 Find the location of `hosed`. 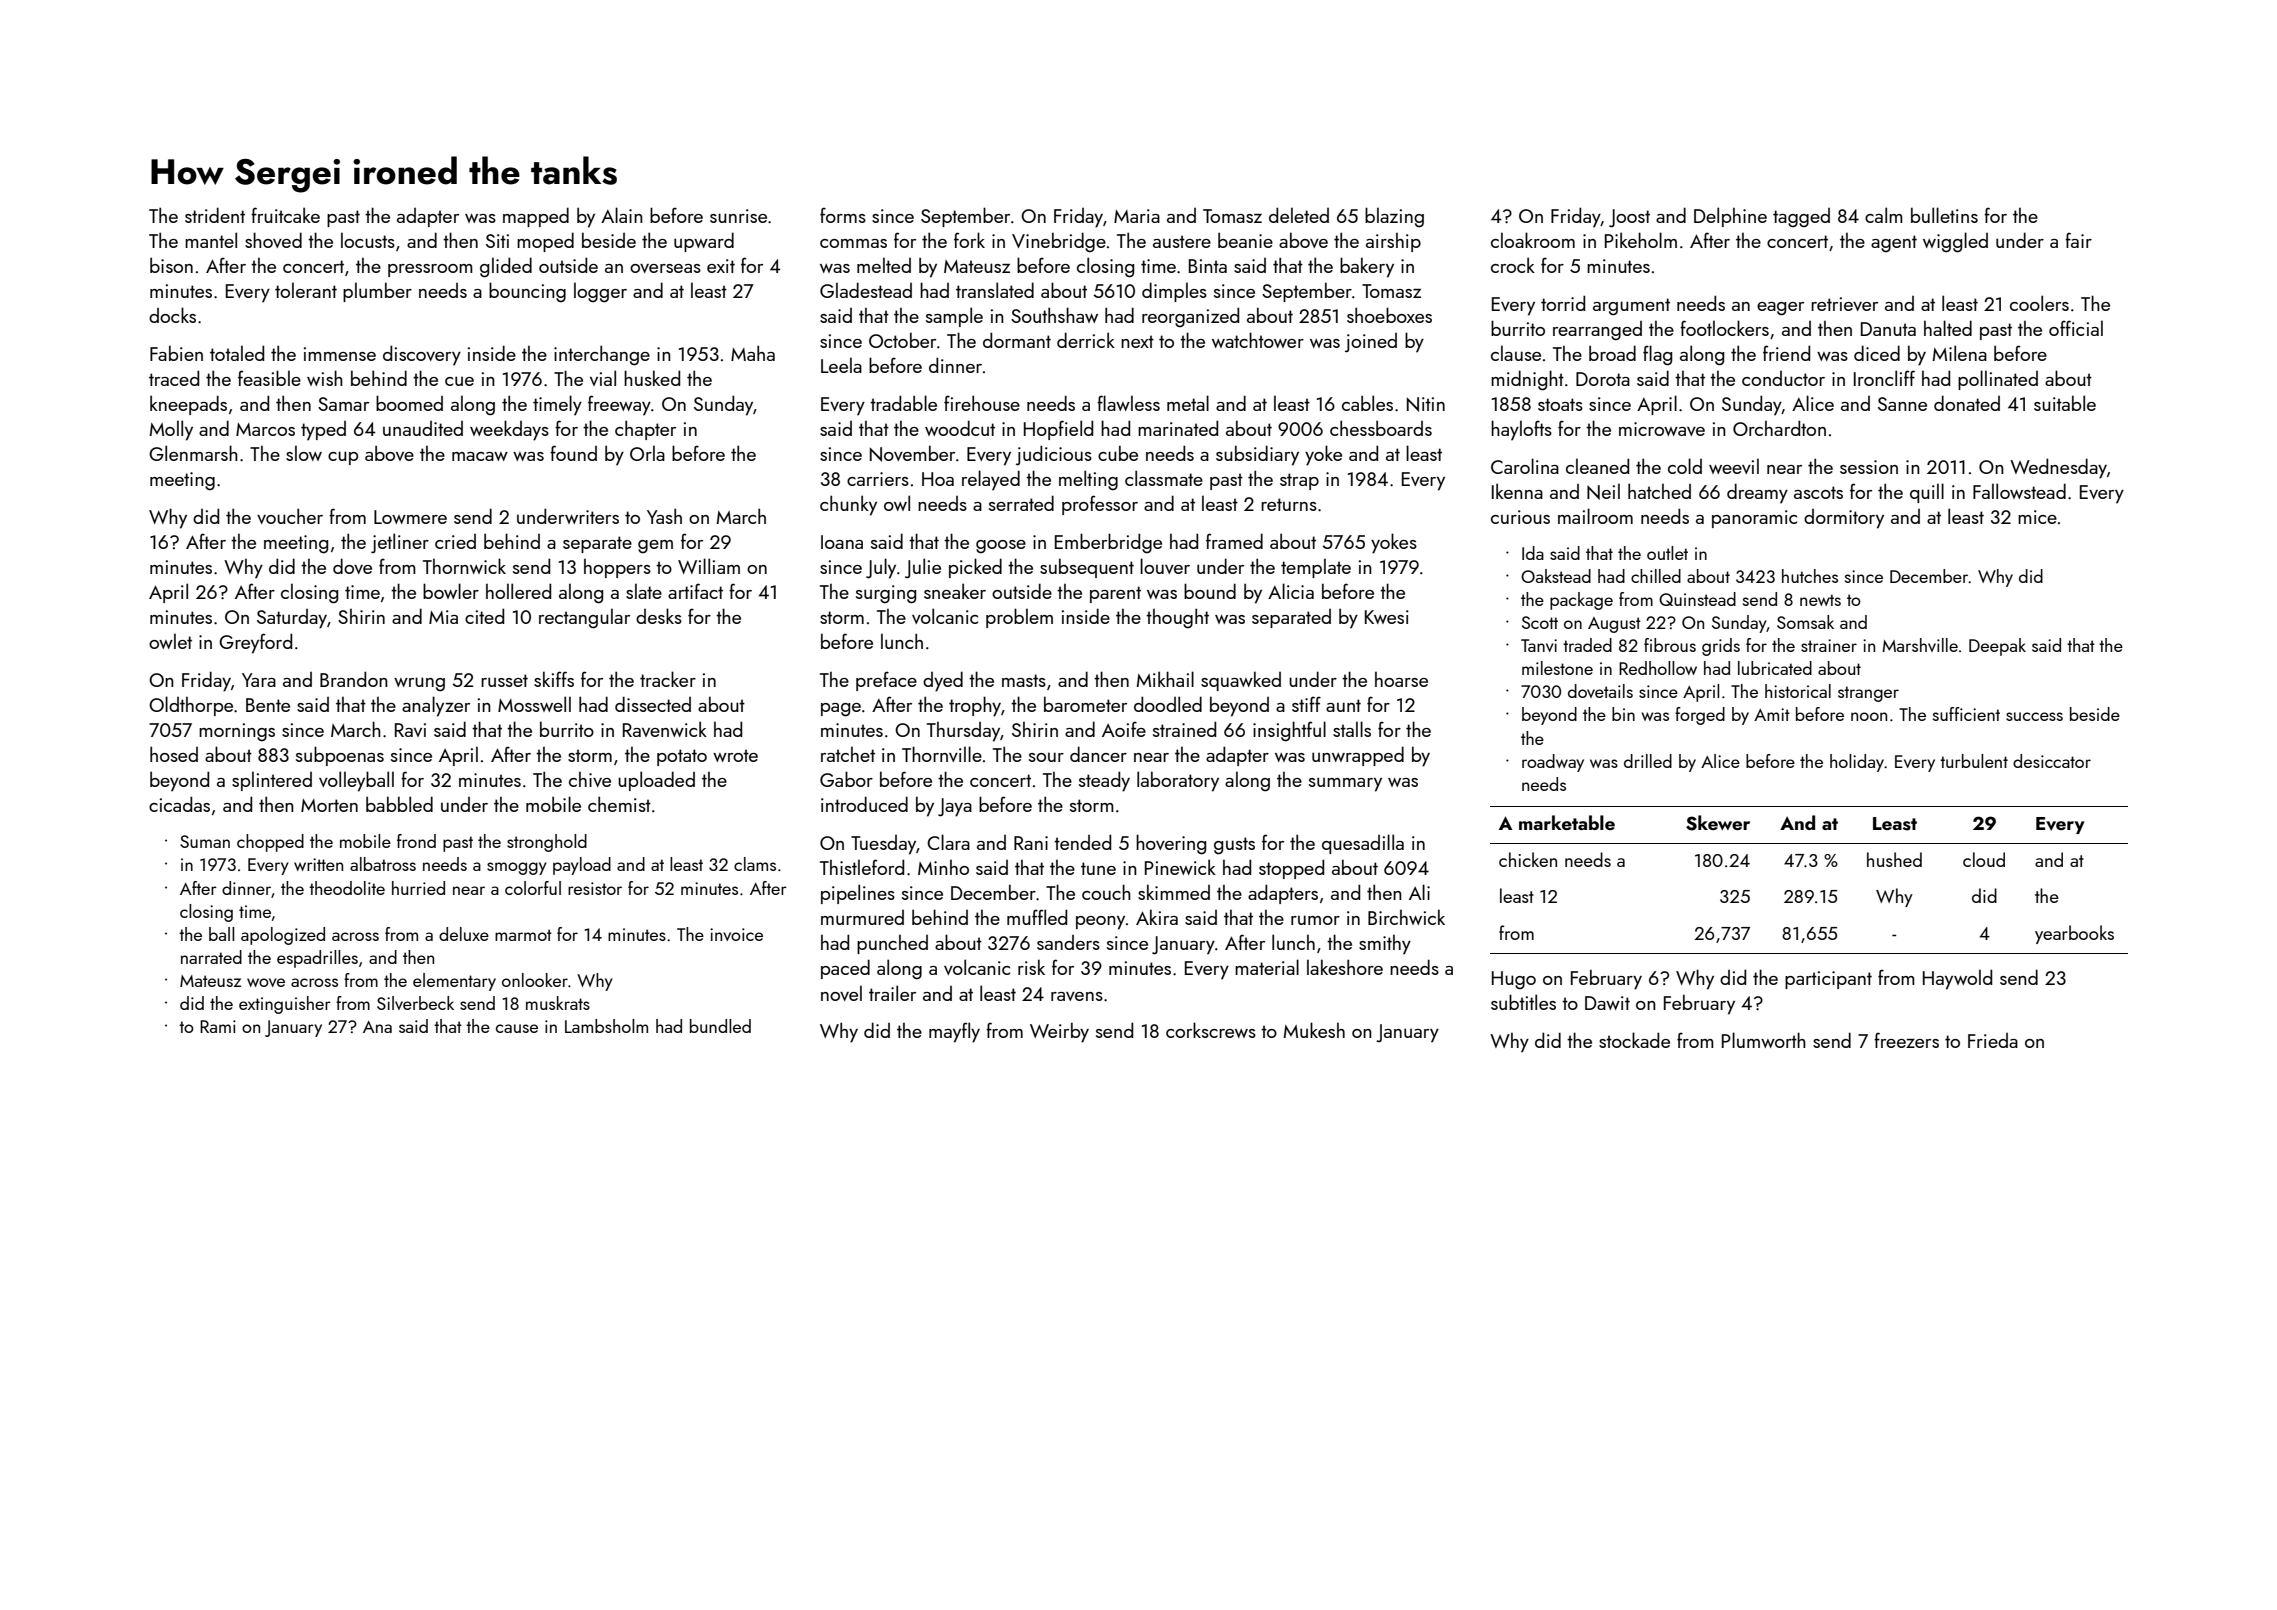

hosed is located at coordinates (174, 754).
